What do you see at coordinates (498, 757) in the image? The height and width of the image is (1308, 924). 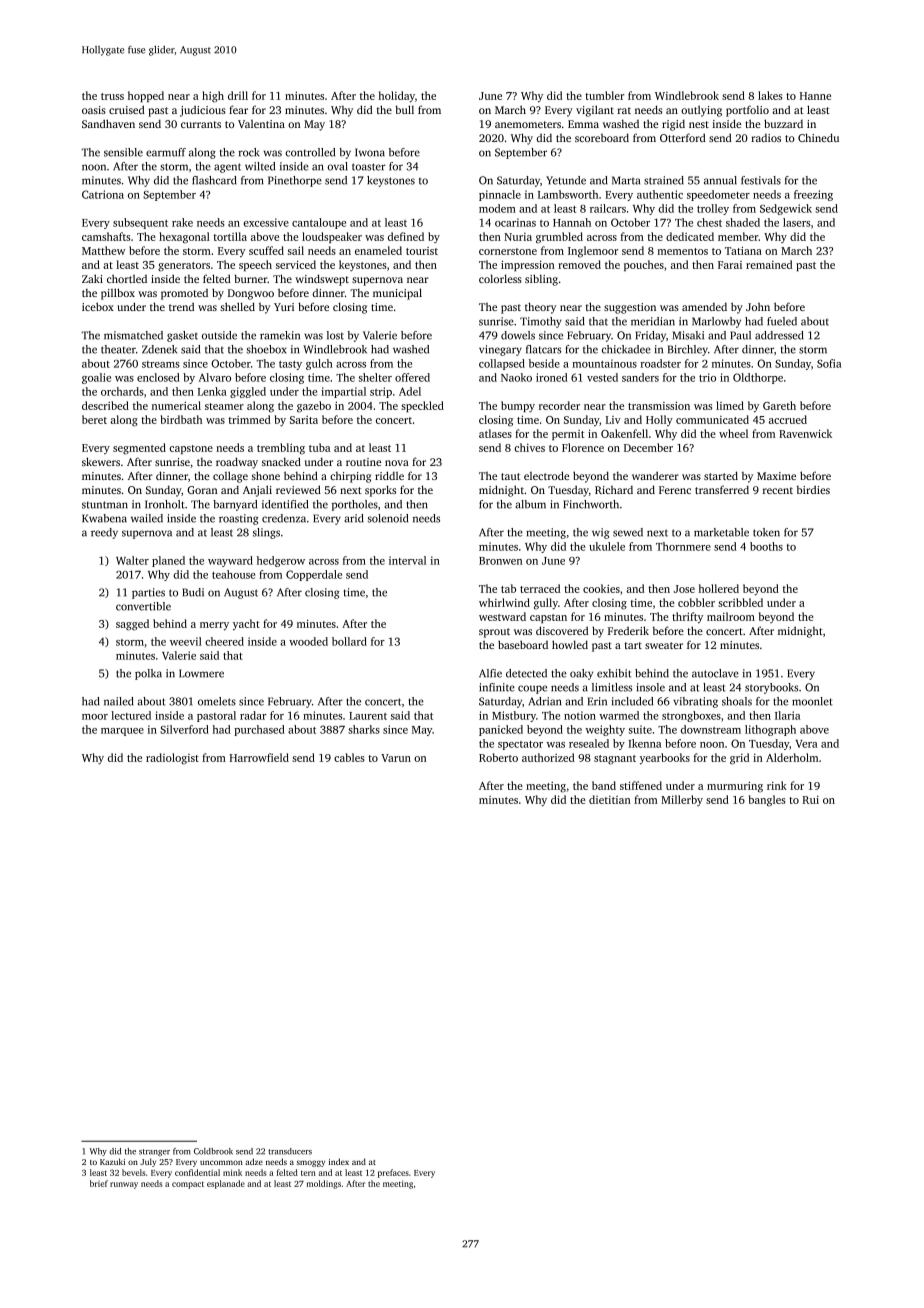 I see `Roberto` at bounding box center [498, 757].
